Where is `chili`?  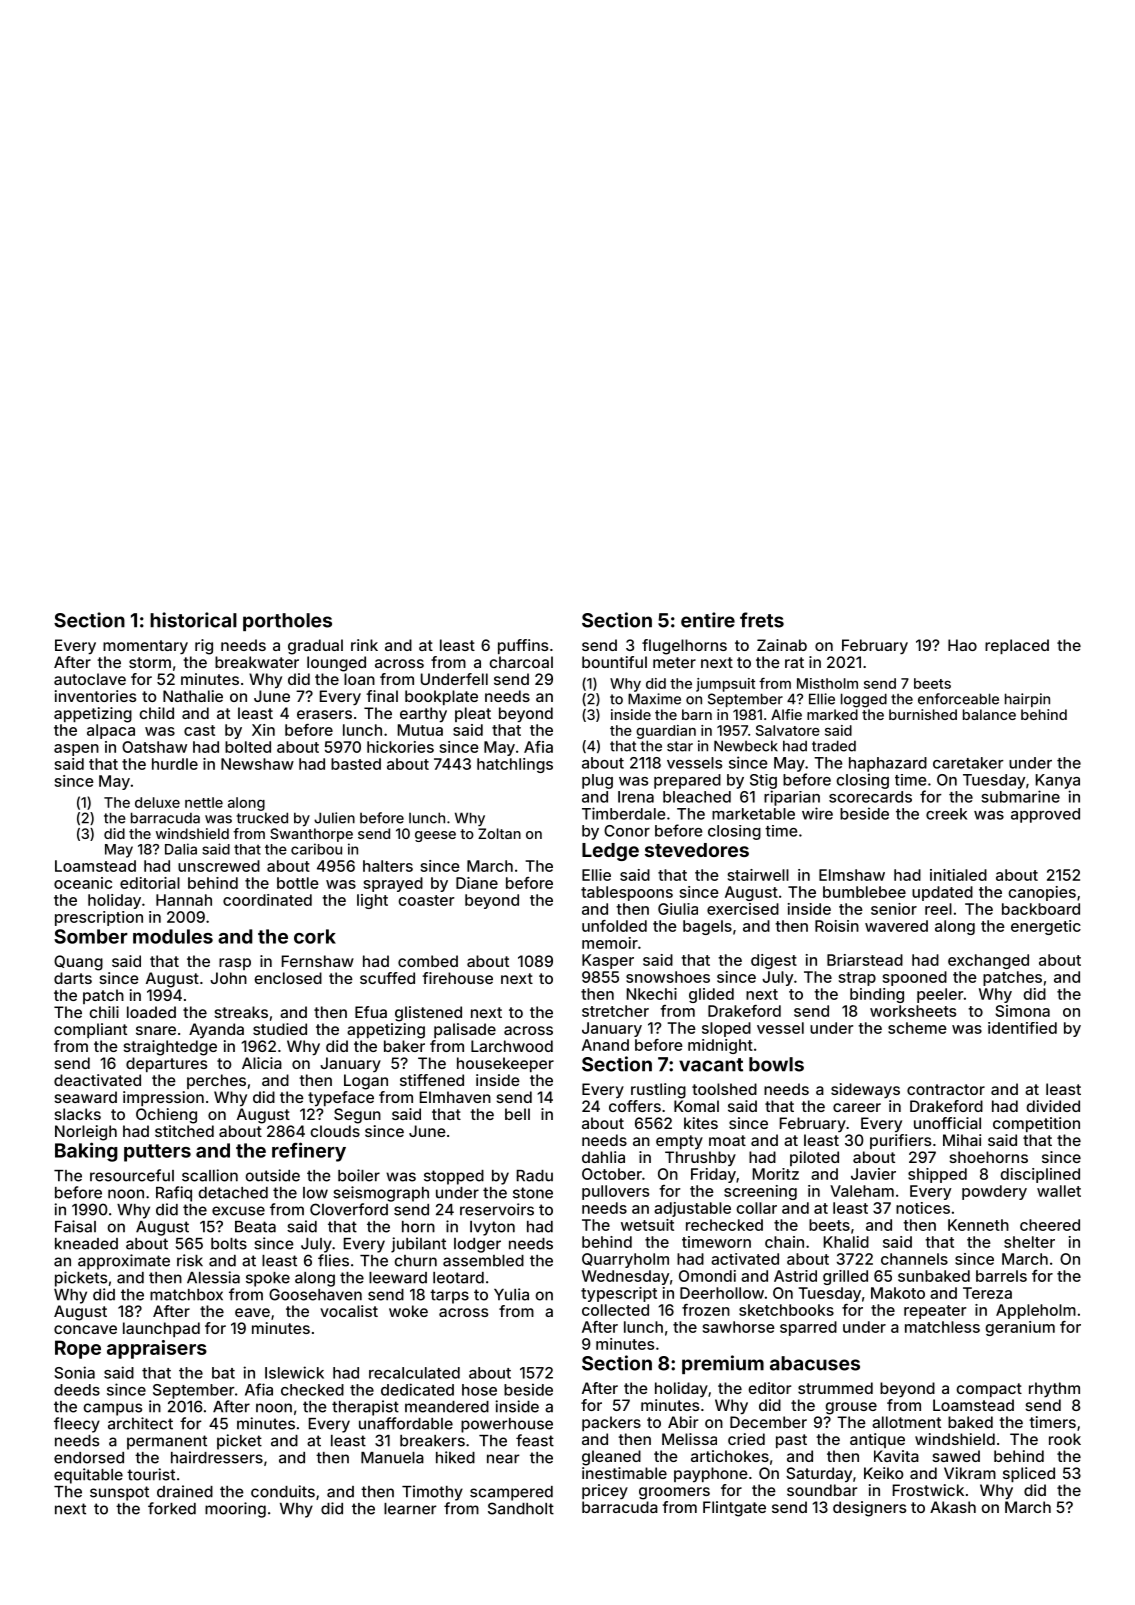 chili is located at coordinates (104, 1012).
